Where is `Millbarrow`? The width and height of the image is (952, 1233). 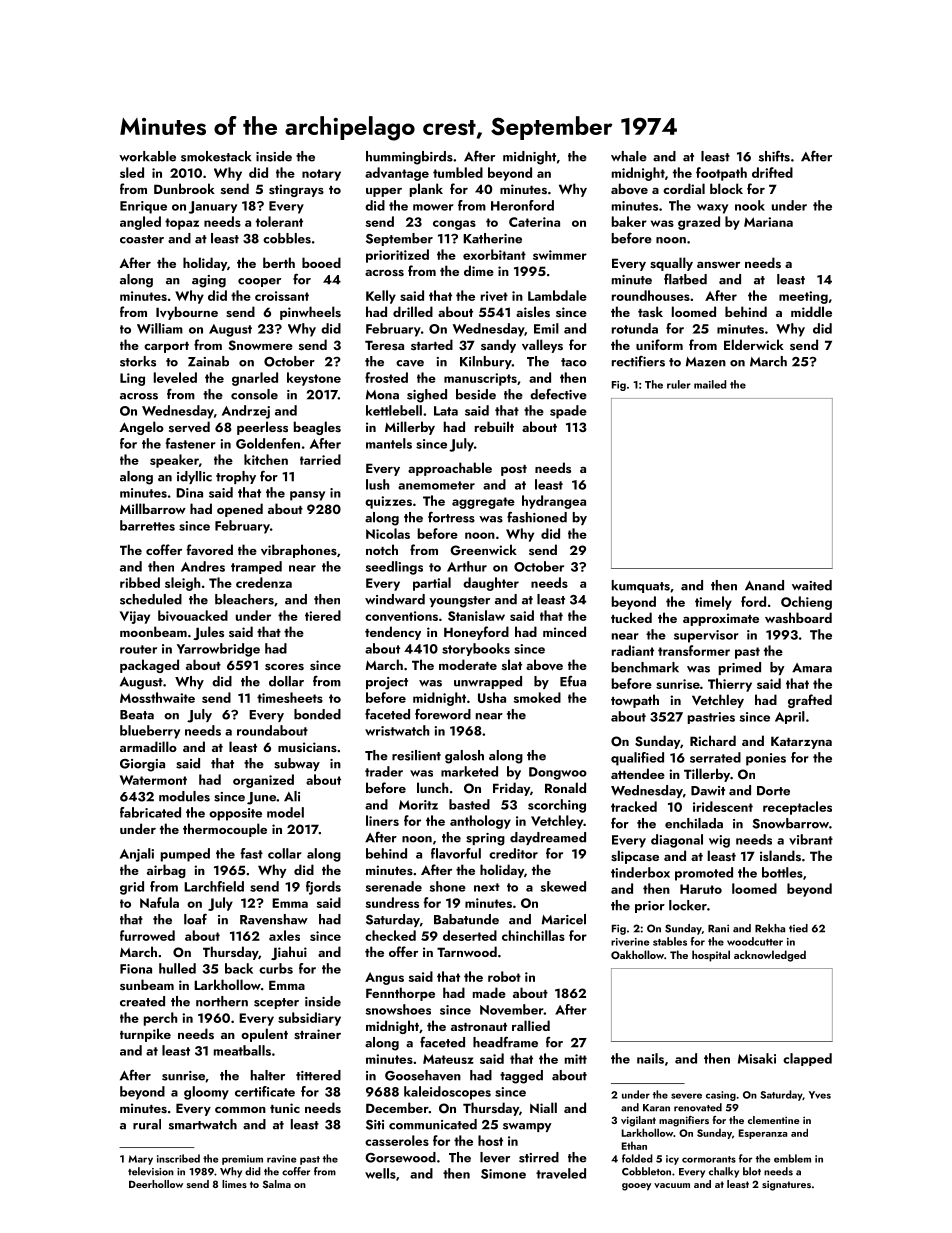 Millbarrow is located at coordinates (153, 508).
